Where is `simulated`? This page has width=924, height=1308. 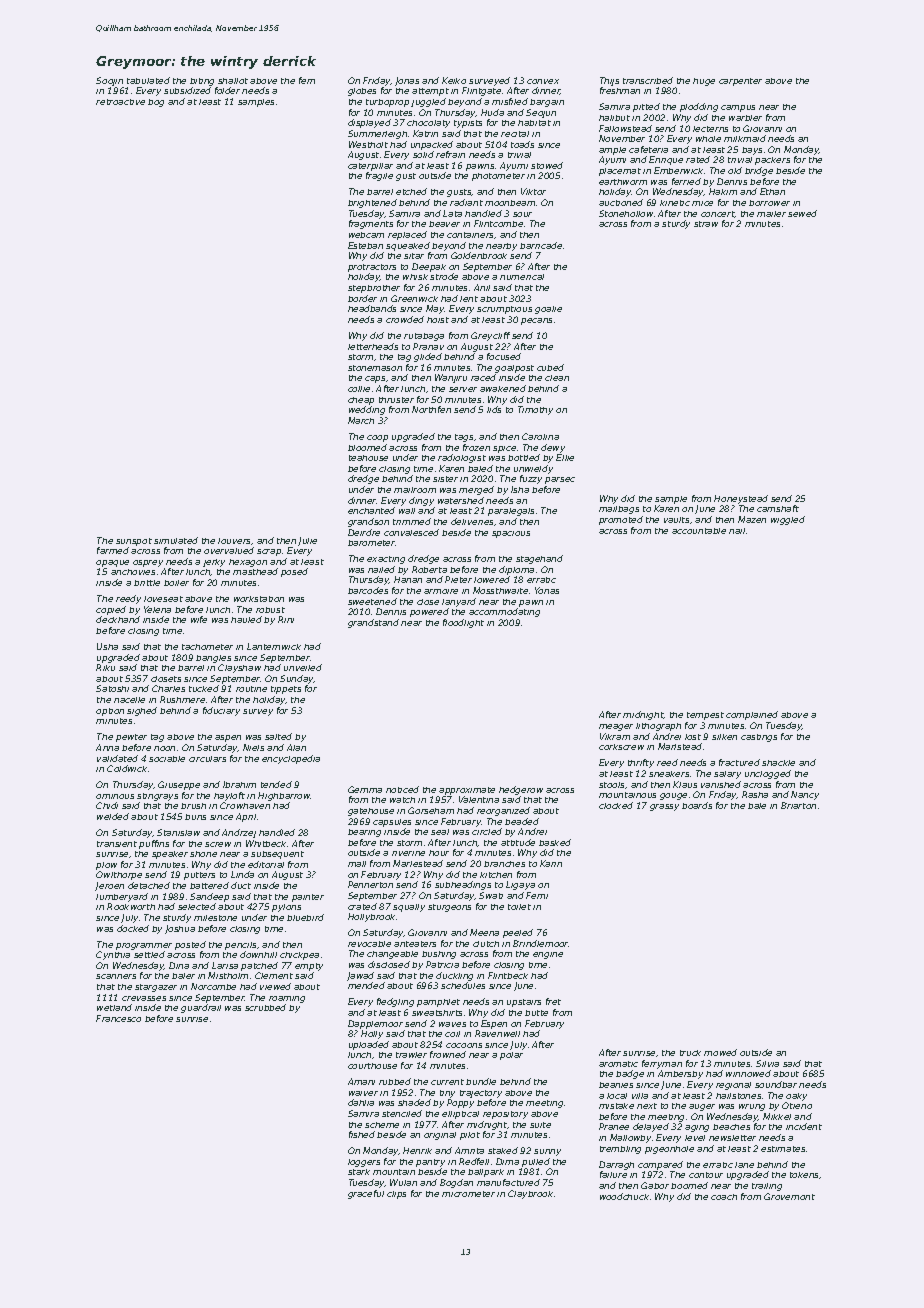 simulated is located at coordinates (176, 540).
